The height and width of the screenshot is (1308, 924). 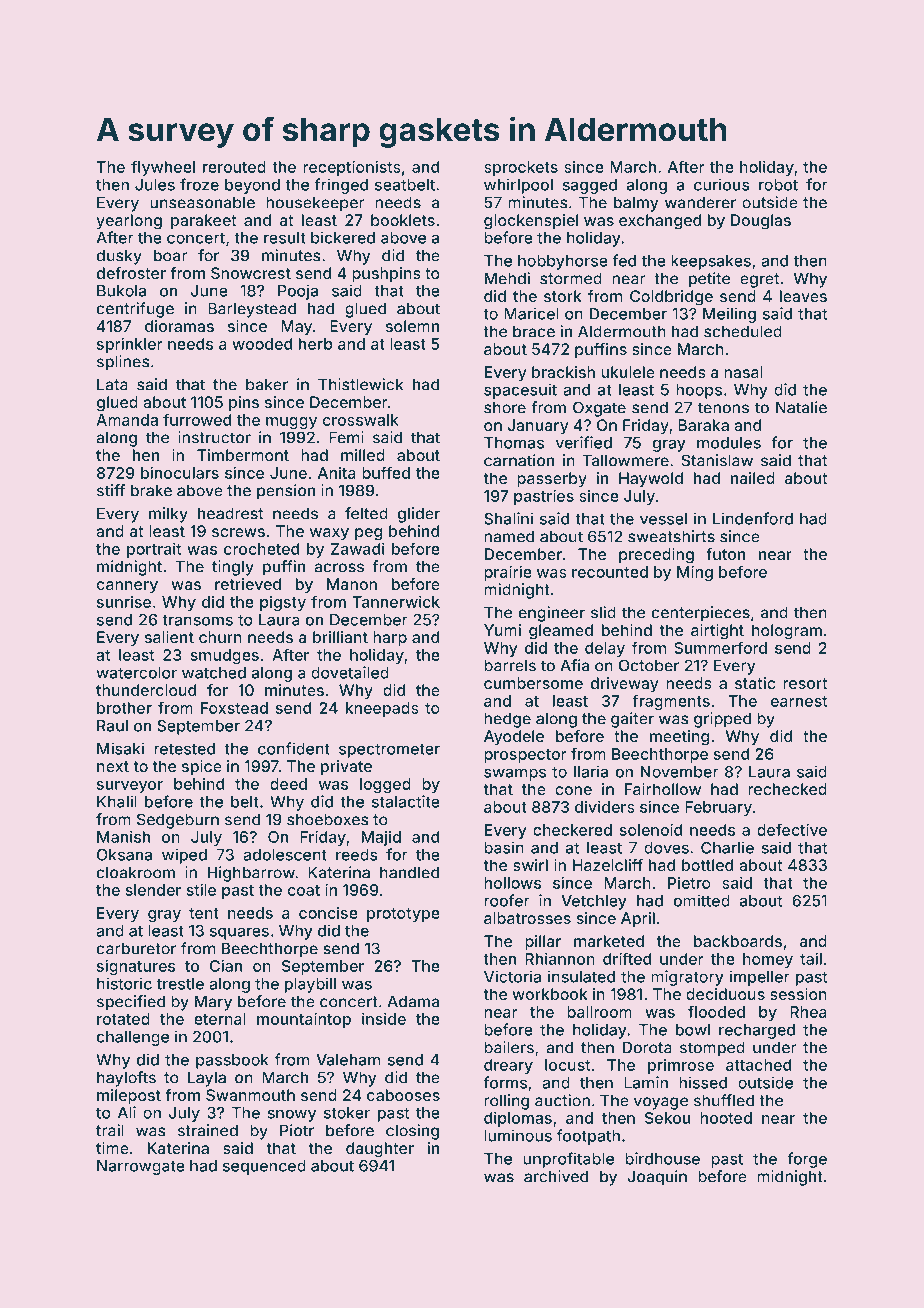 What do you see at coordinates (792, 829) in the screenshot?
I see `defective` at bounding box center [792, 829].
